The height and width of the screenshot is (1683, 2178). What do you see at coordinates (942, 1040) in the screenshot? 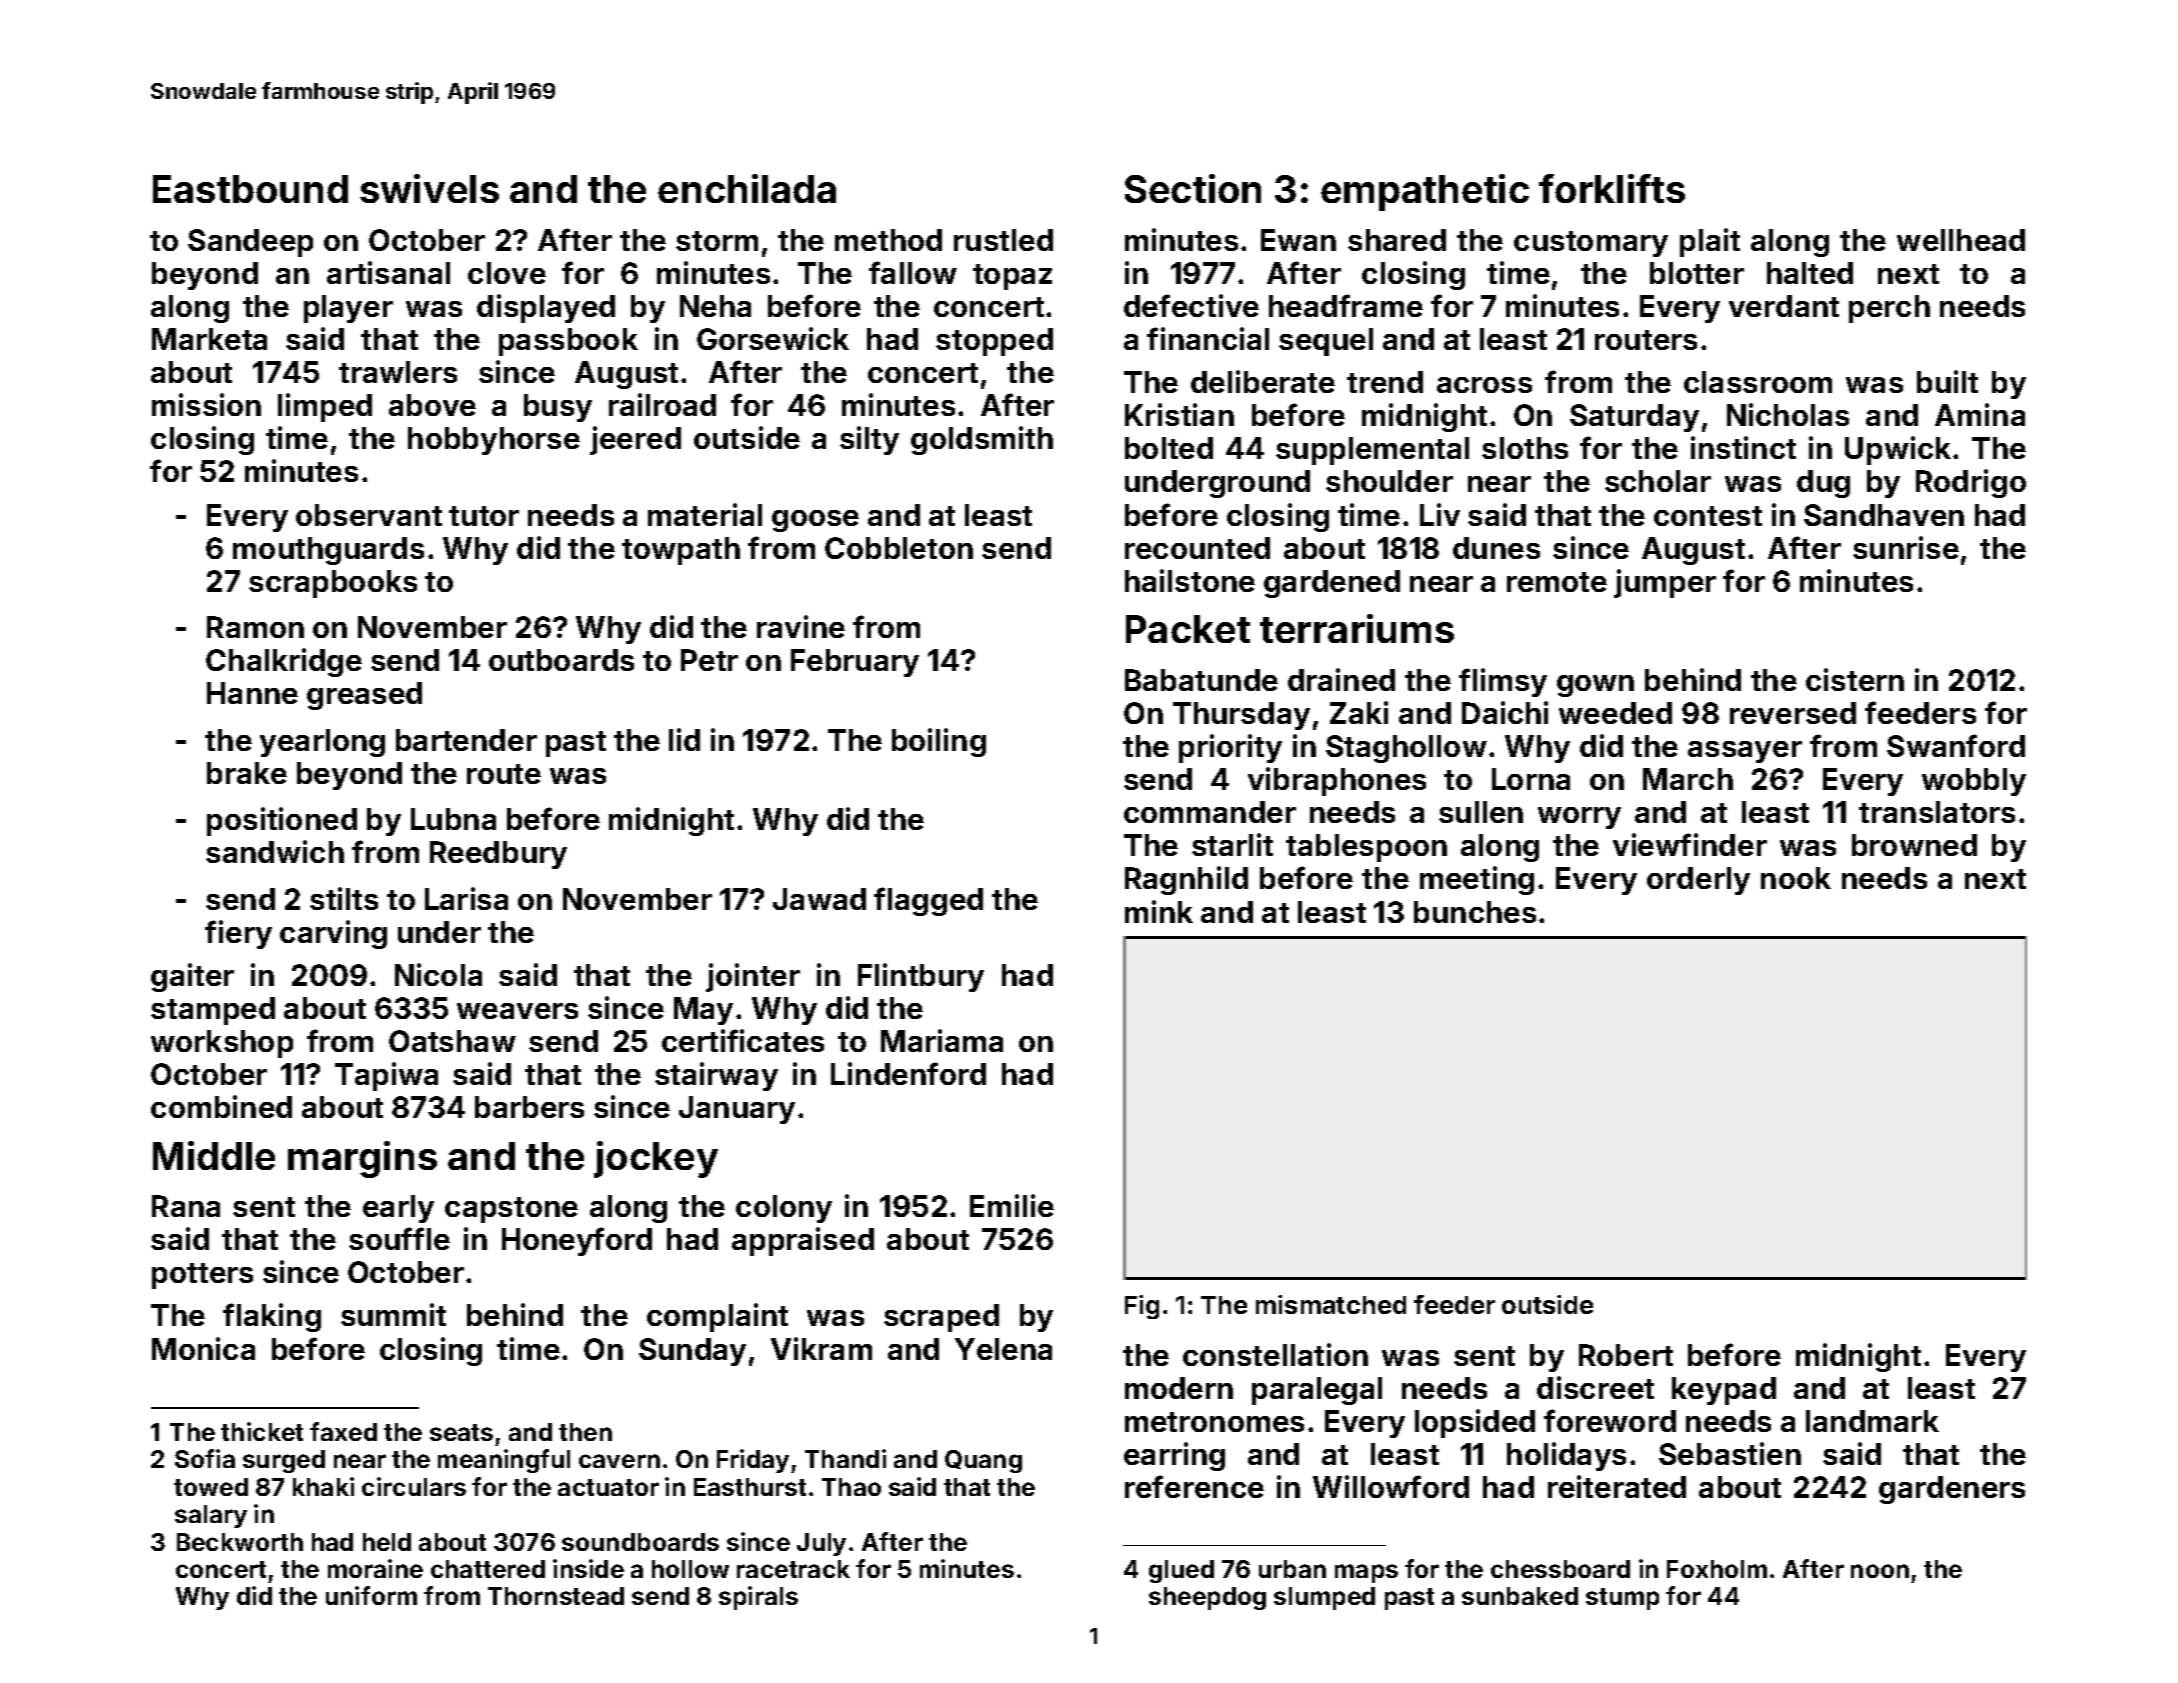
I see `Mariama` at bounding box center [942, 1040].
